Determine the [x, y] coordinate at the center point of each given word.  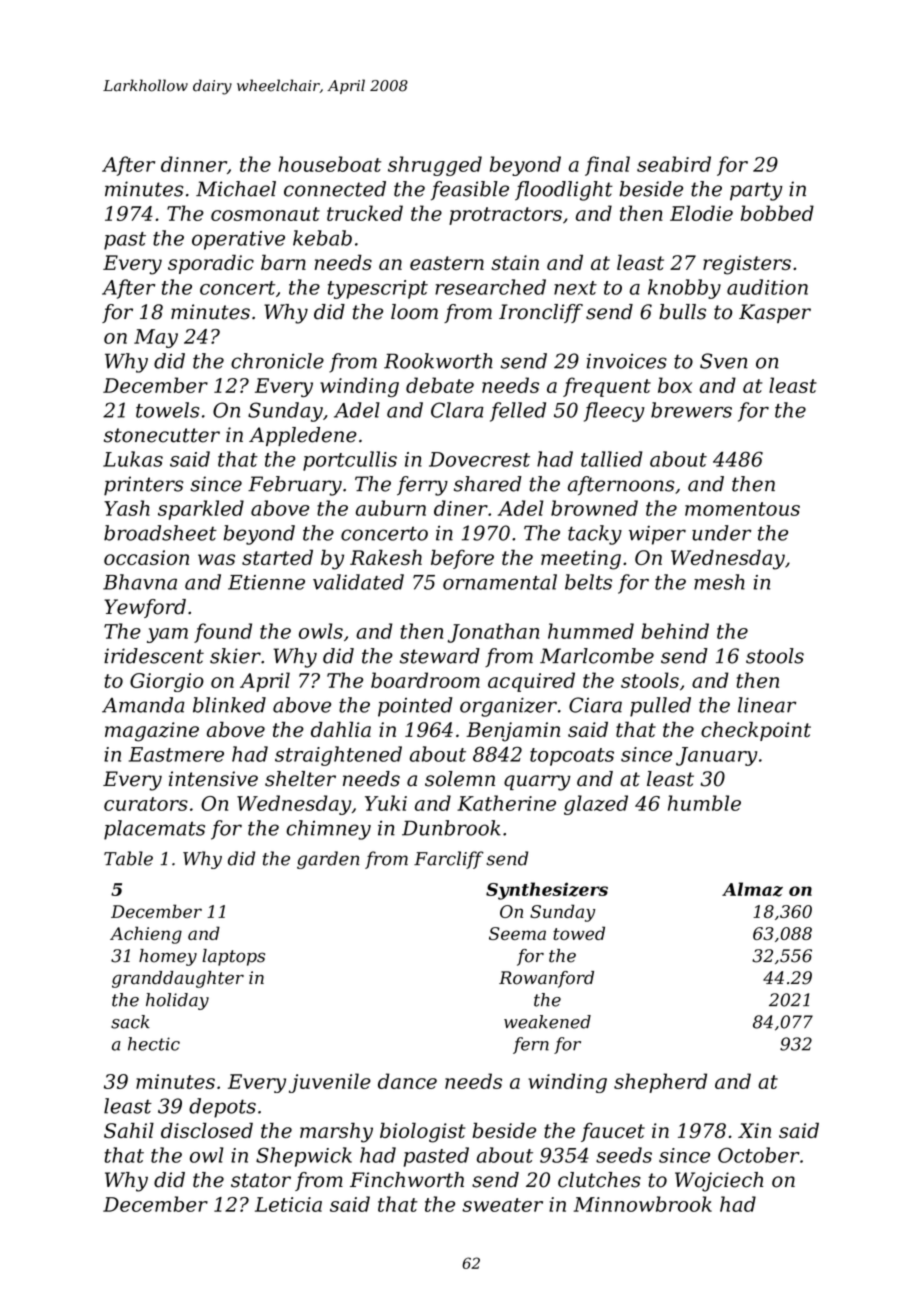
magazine [152, 732]
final [607, 166]
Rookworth [438, 361]
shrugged [435, 166]
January [716, 756]
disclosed [207, 1130]
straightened [338, 756]
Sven [723, 361]
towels [168, 410]
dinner [194, 164]
